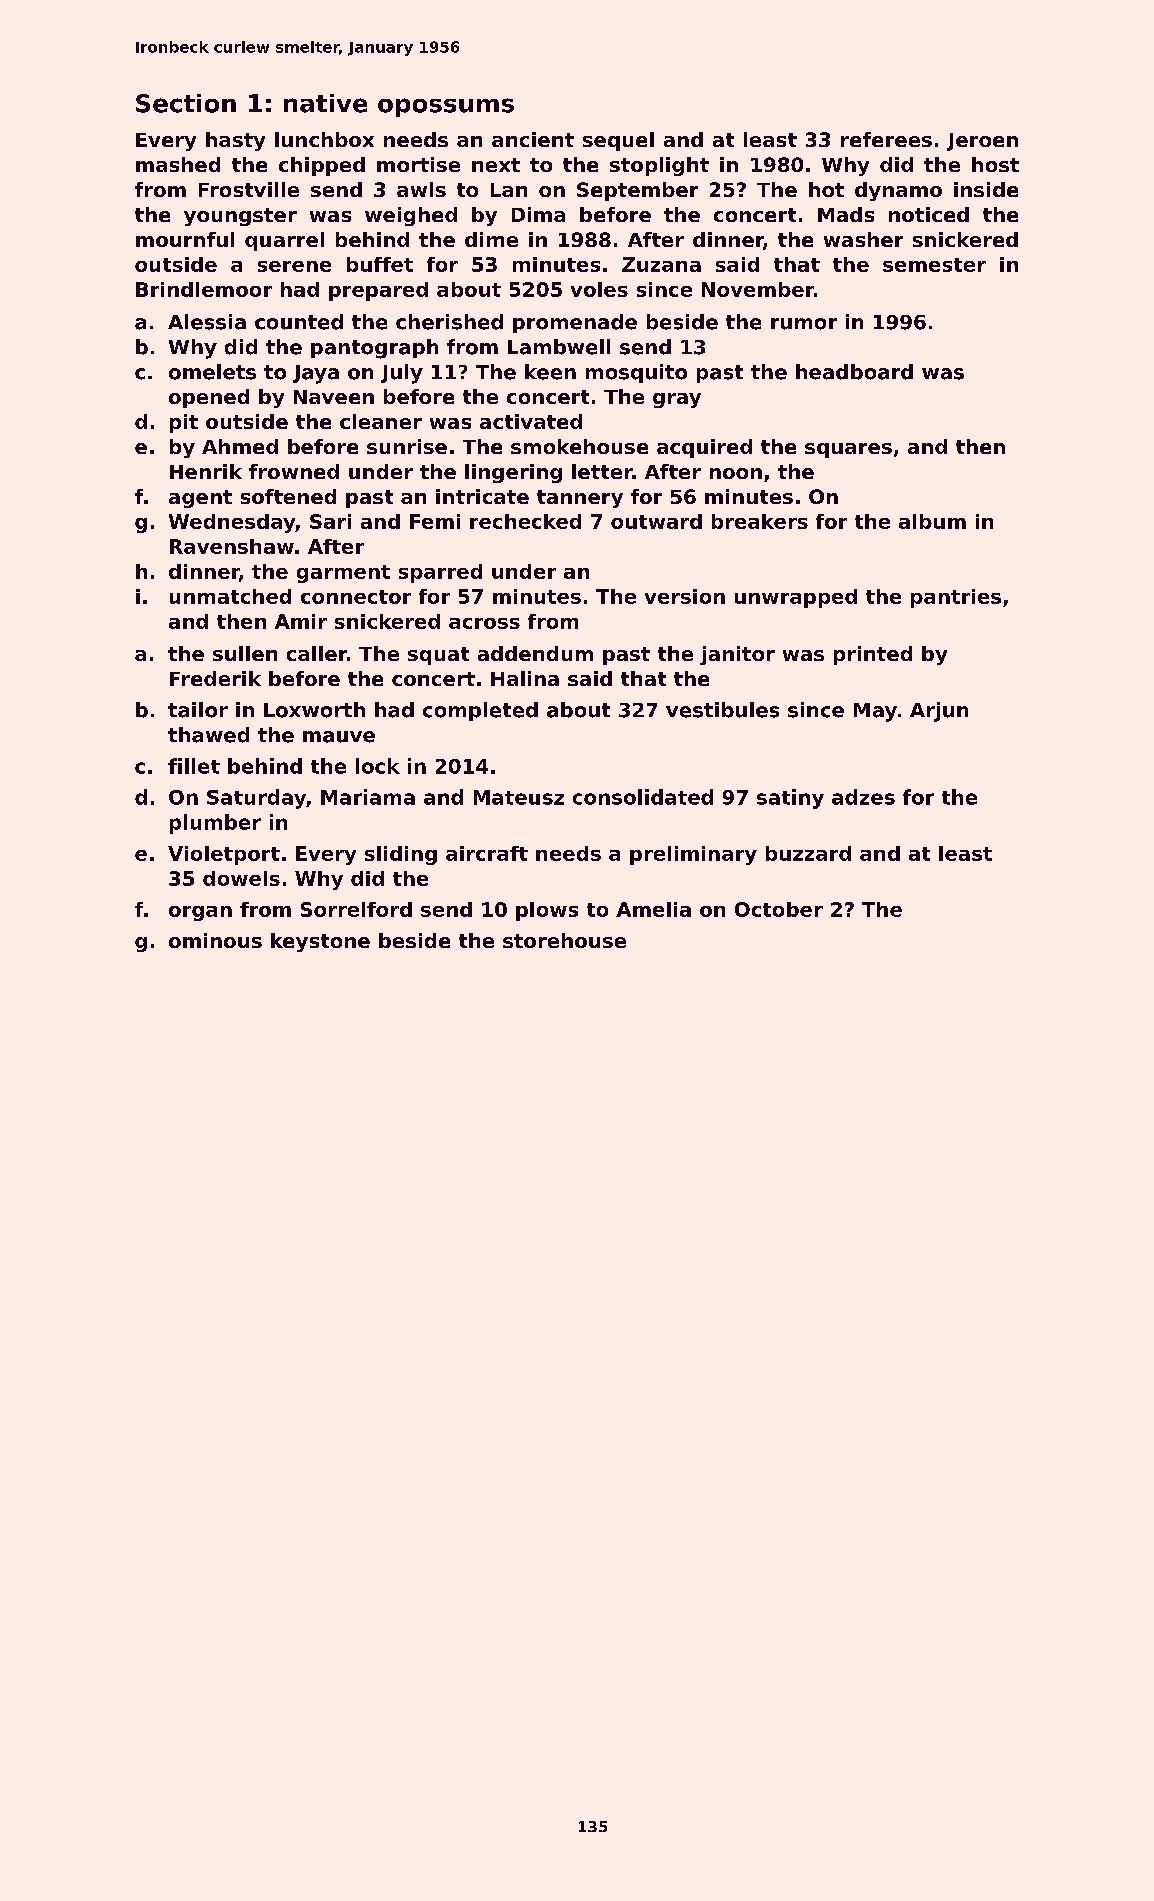 This screenshot has width=1154, height=1901. I want to click on fillet, so click(194, 766).
